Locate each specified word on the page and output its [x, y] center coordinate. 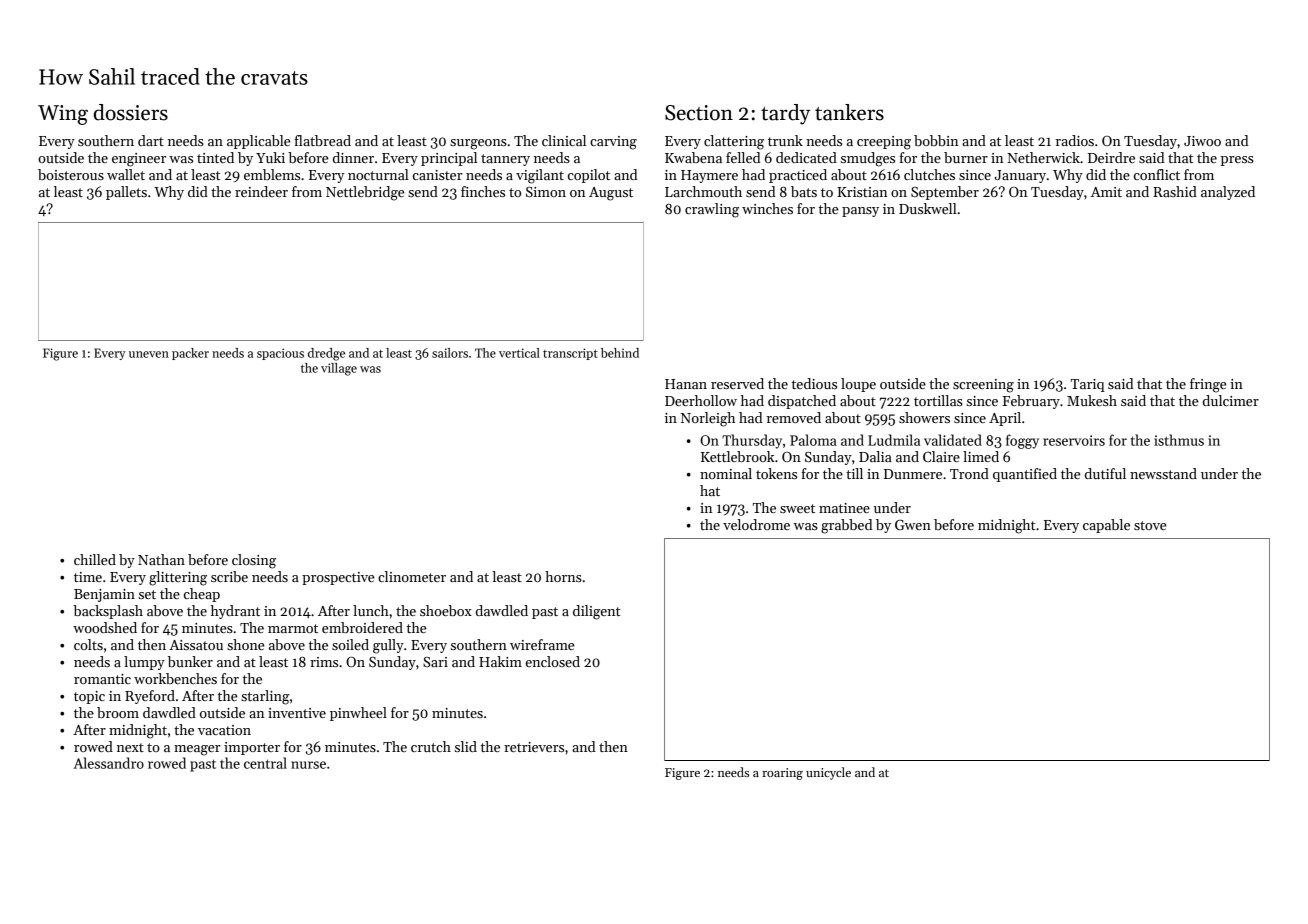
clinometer [412, 576]
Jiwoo [1202, 141]
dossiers [131, 112]
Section [699, 113]
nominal [726, 473]
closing [254, 561]
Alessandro [109, 763]
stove [1150, 525]
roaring [782, 774]
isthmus [1179, 440]
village [339, 369]
